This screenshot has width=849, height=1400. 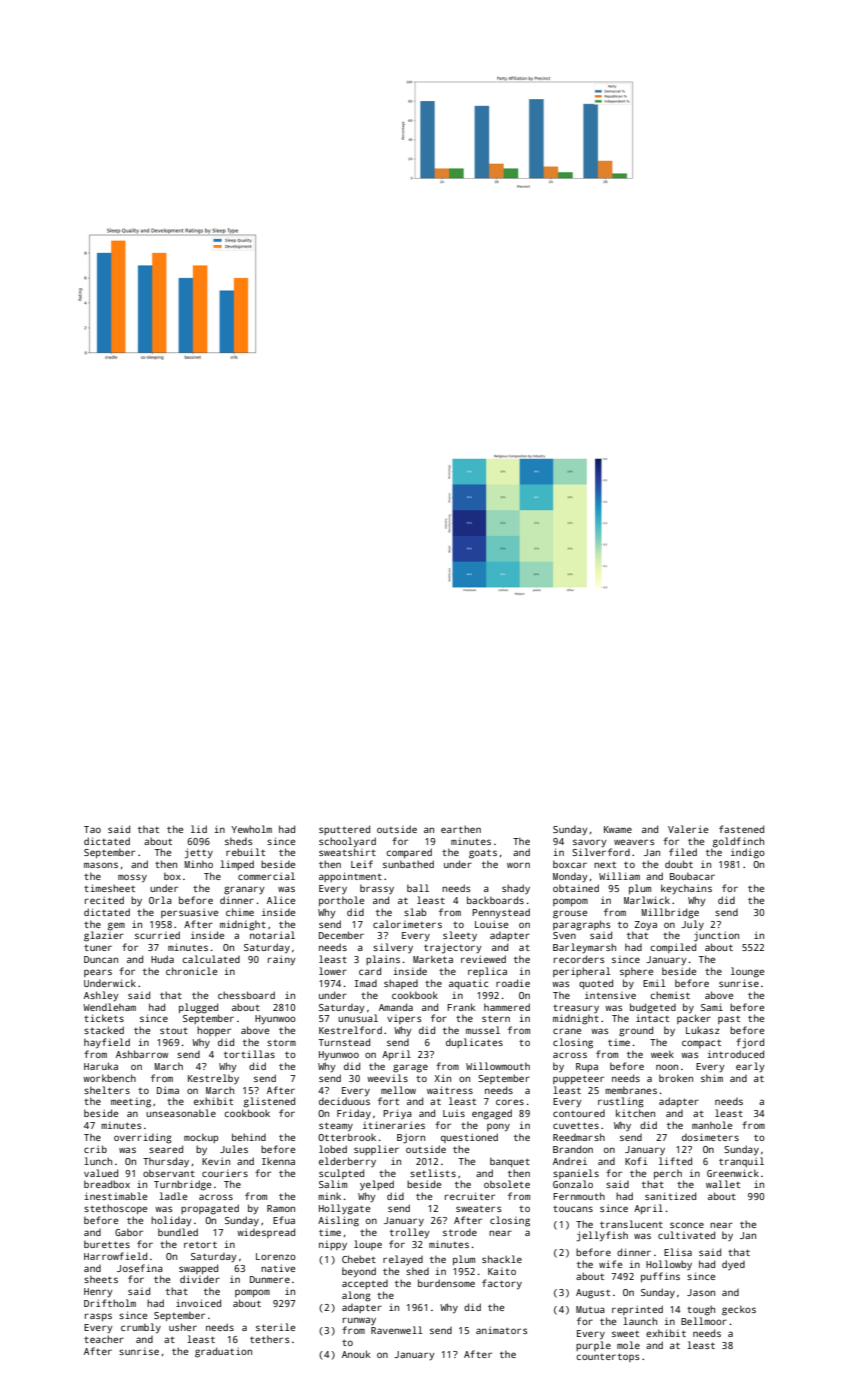 I want to click on Ravenwell, so click(x=397, y=1330).
